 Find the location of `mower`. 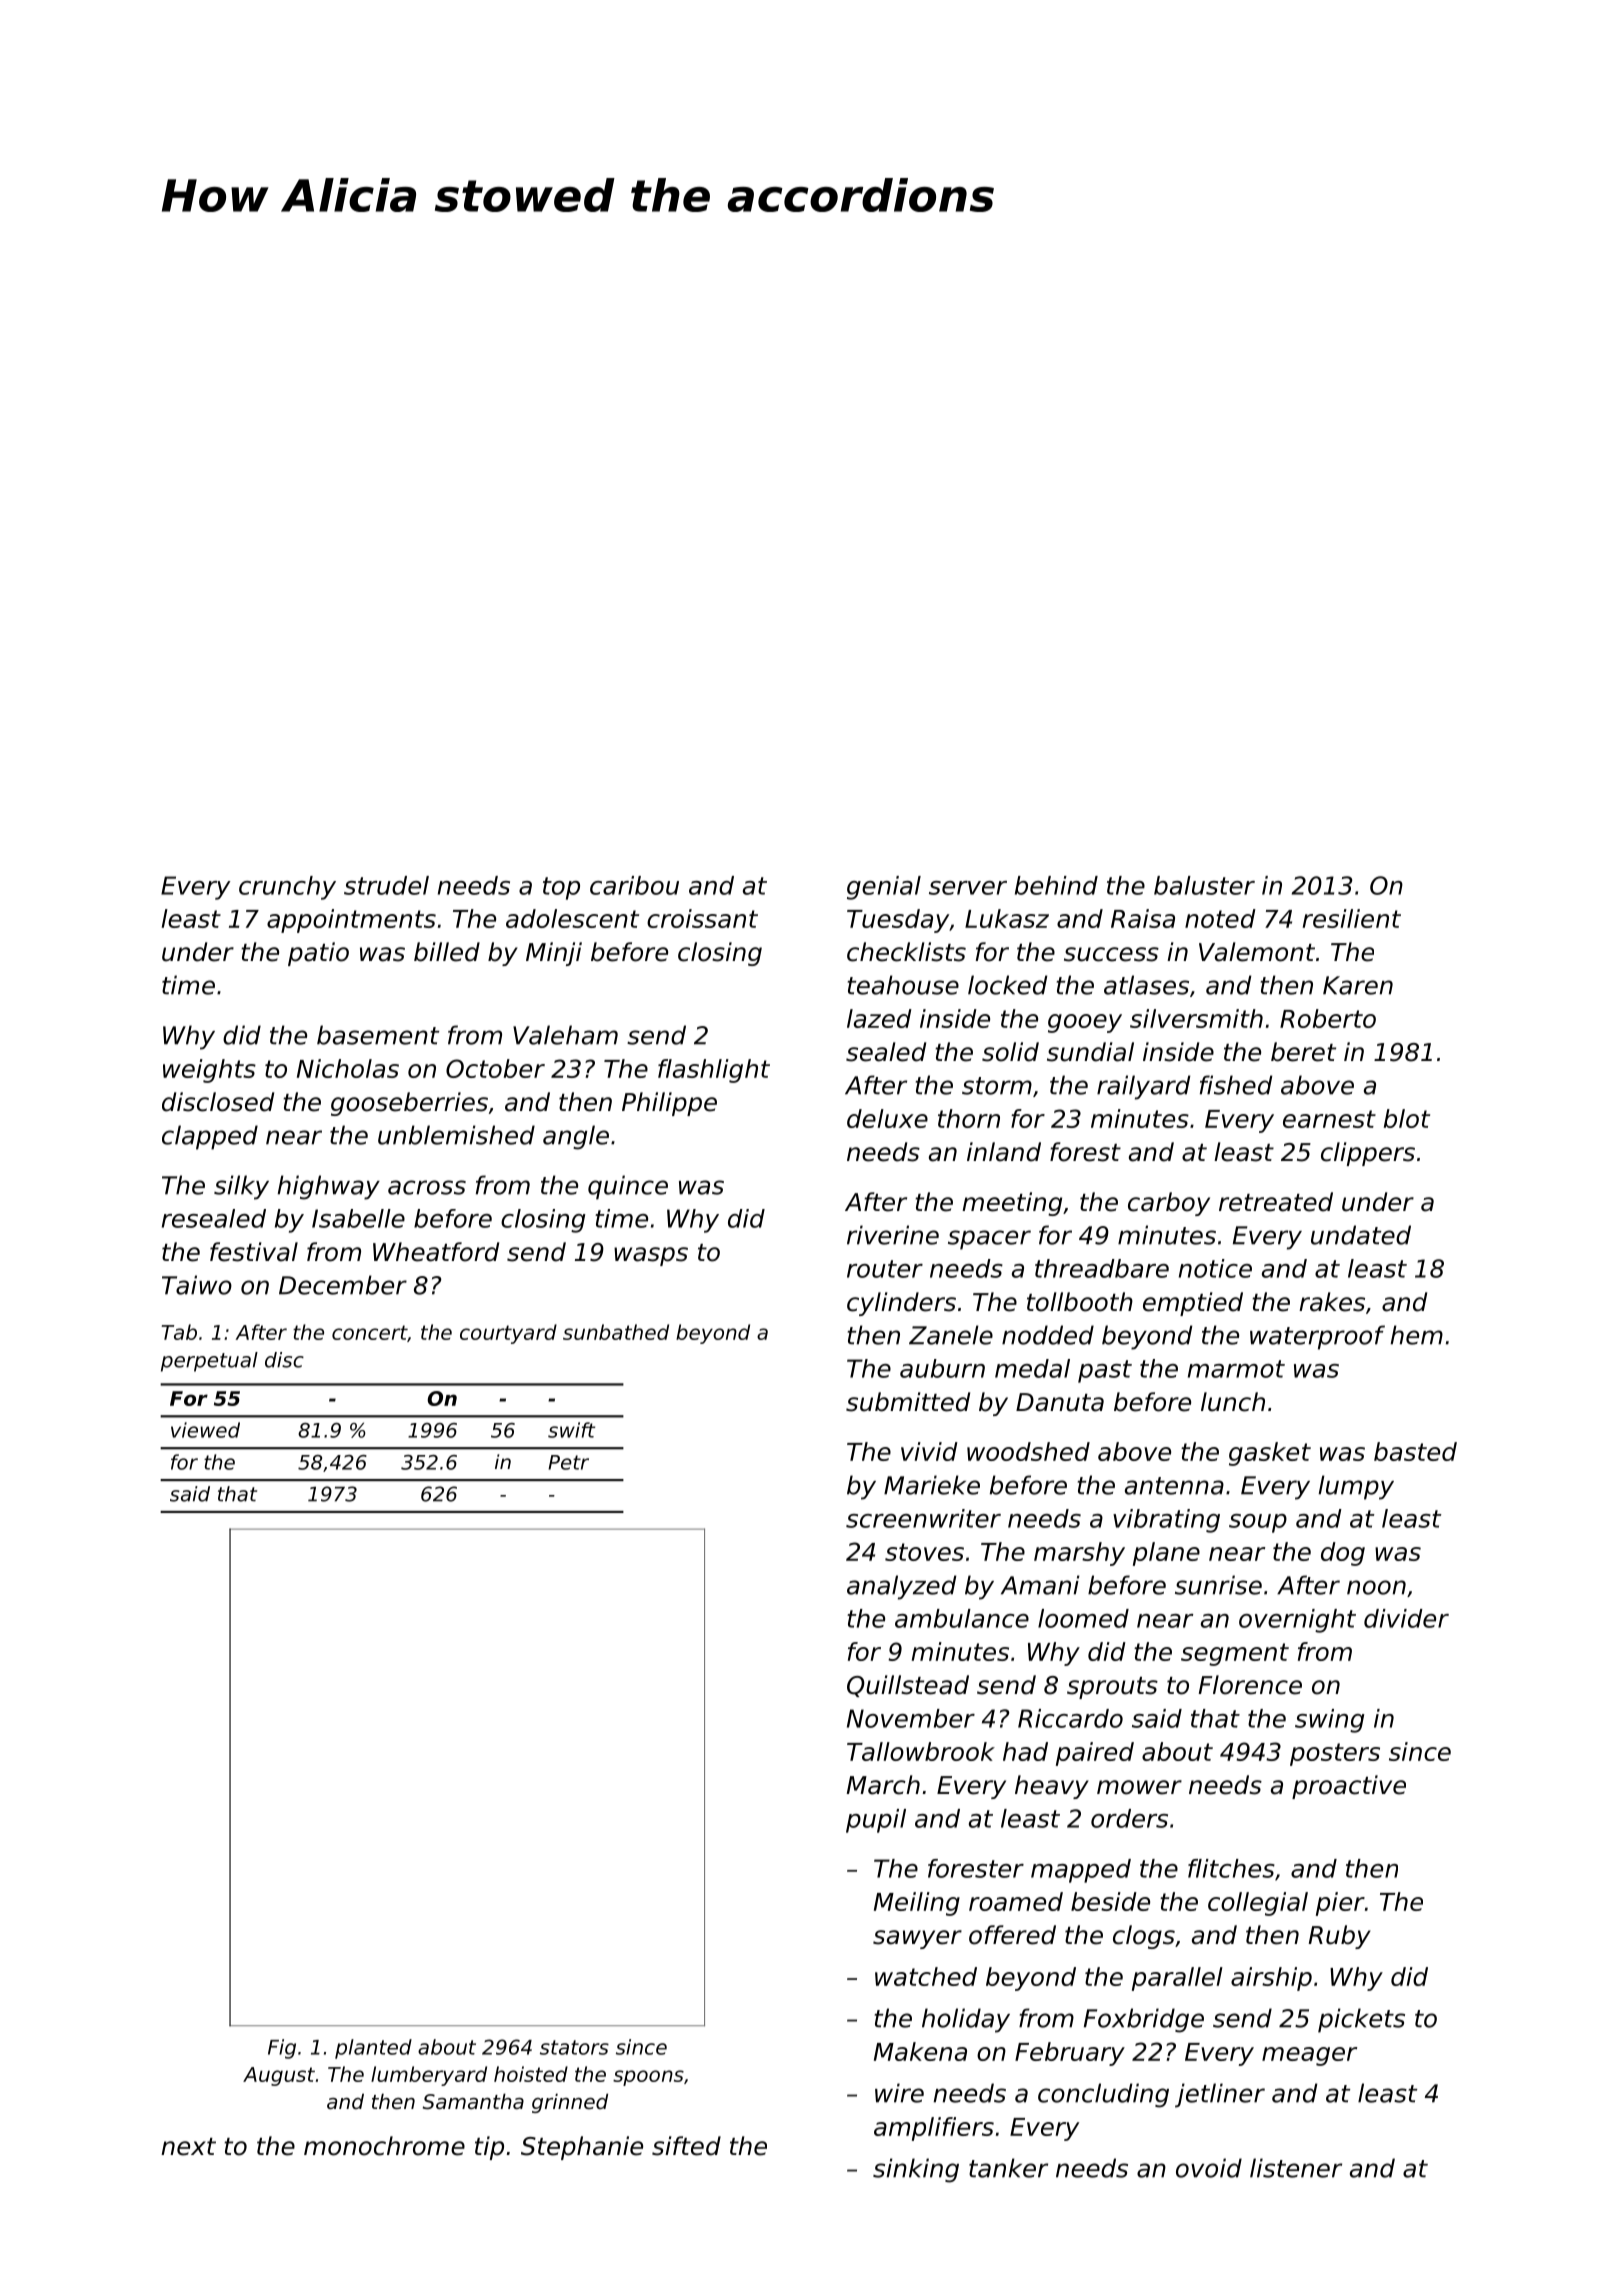

mower is located at coordinates (1139, 1787).
